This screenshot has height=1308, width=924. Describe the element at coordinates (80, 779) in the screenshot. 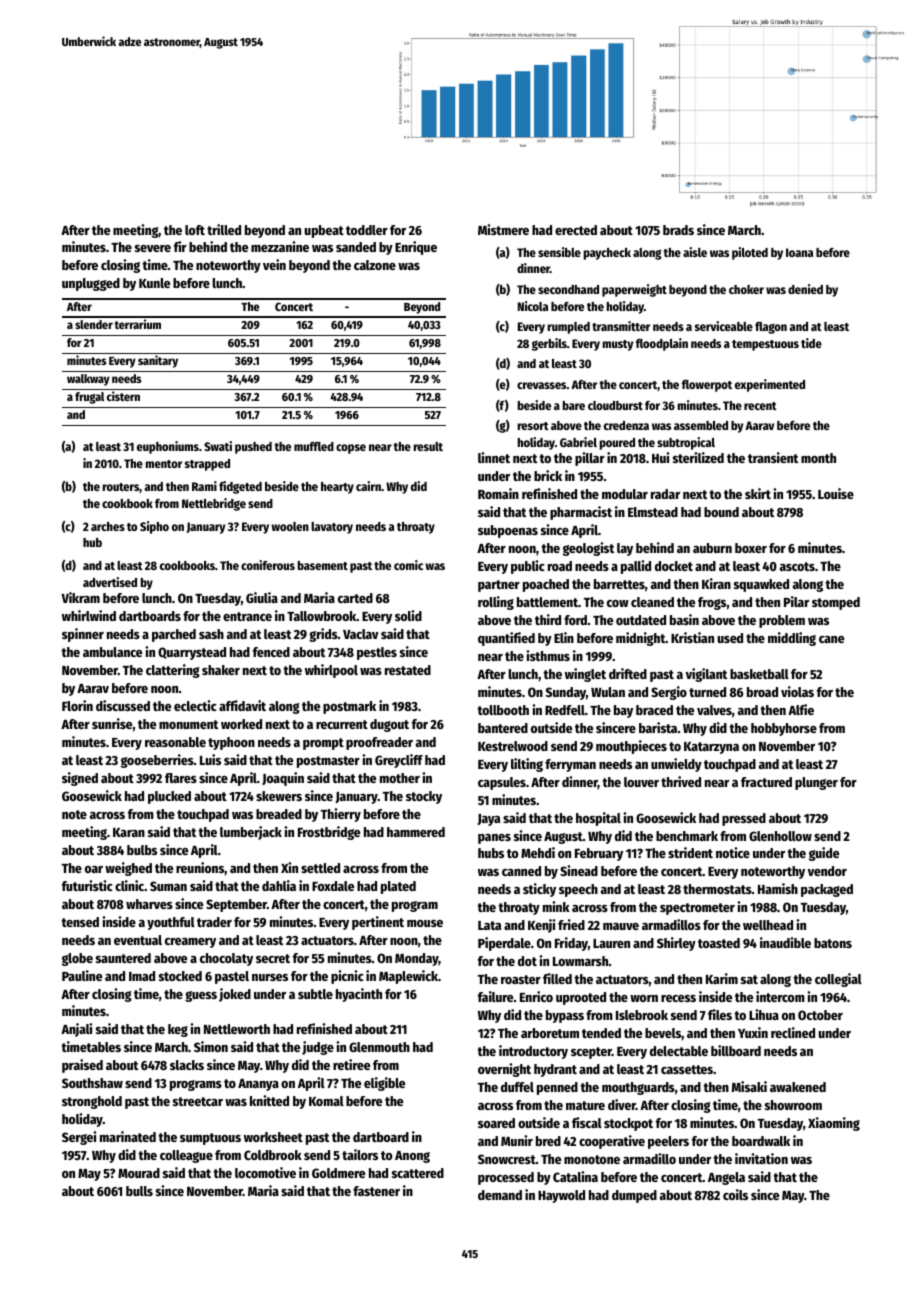

I see `signed` at that location.
